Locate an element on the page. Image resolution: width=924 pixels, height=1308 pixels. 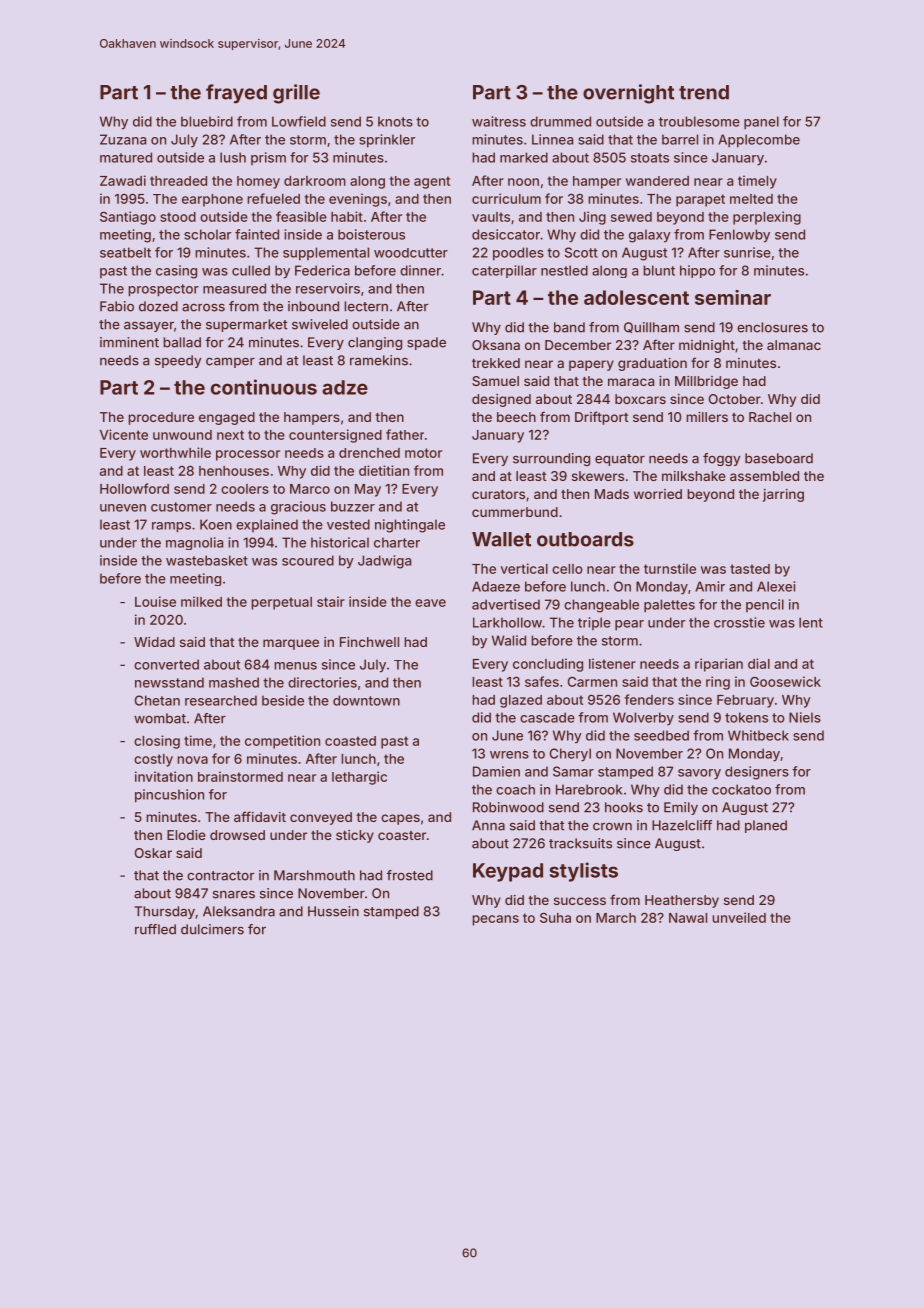
ramekins is located at coordinates (379, 360).
